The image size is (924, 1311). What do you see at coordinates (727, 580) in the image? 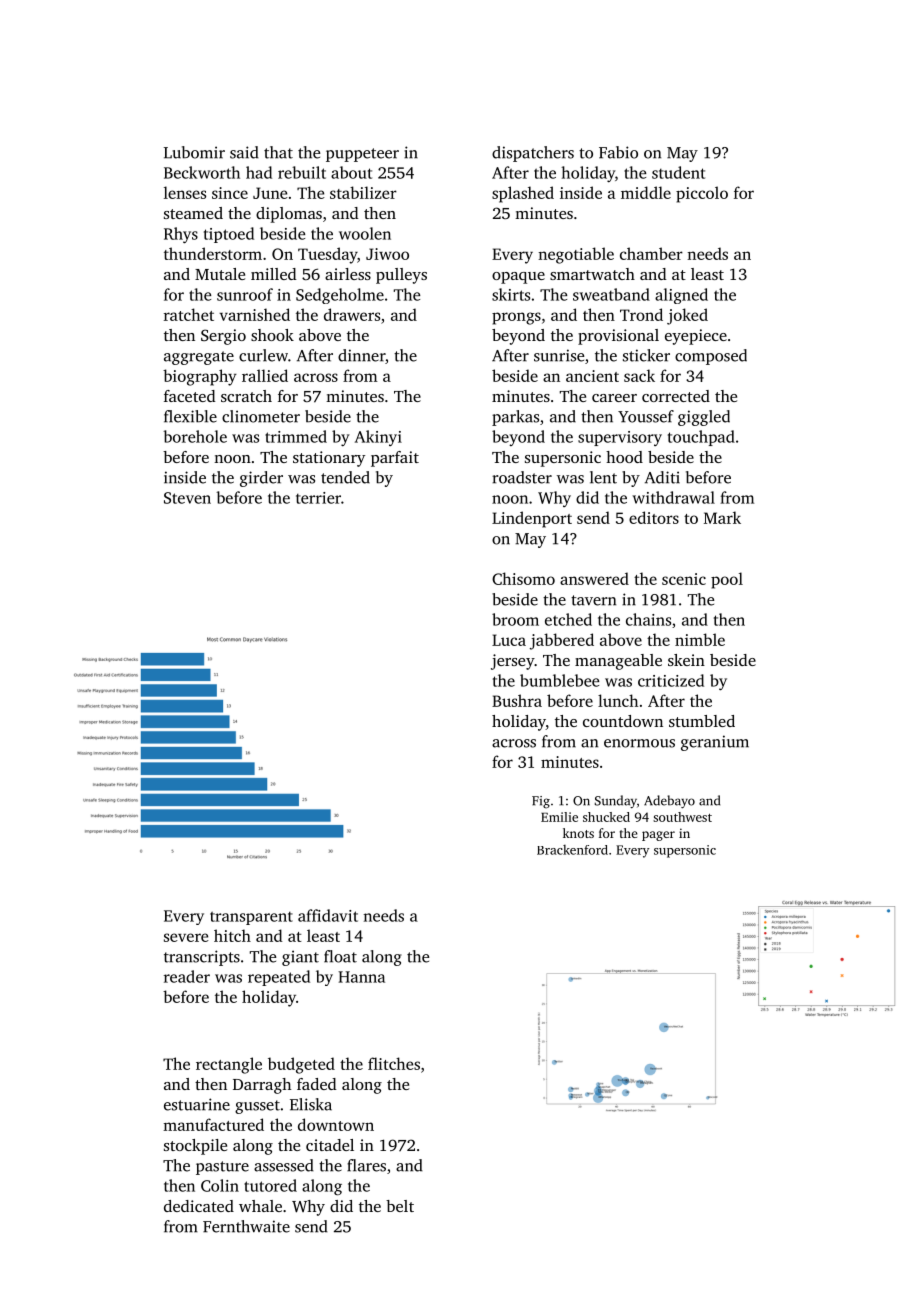
I see `pool` at bounding box center [727, 580].
